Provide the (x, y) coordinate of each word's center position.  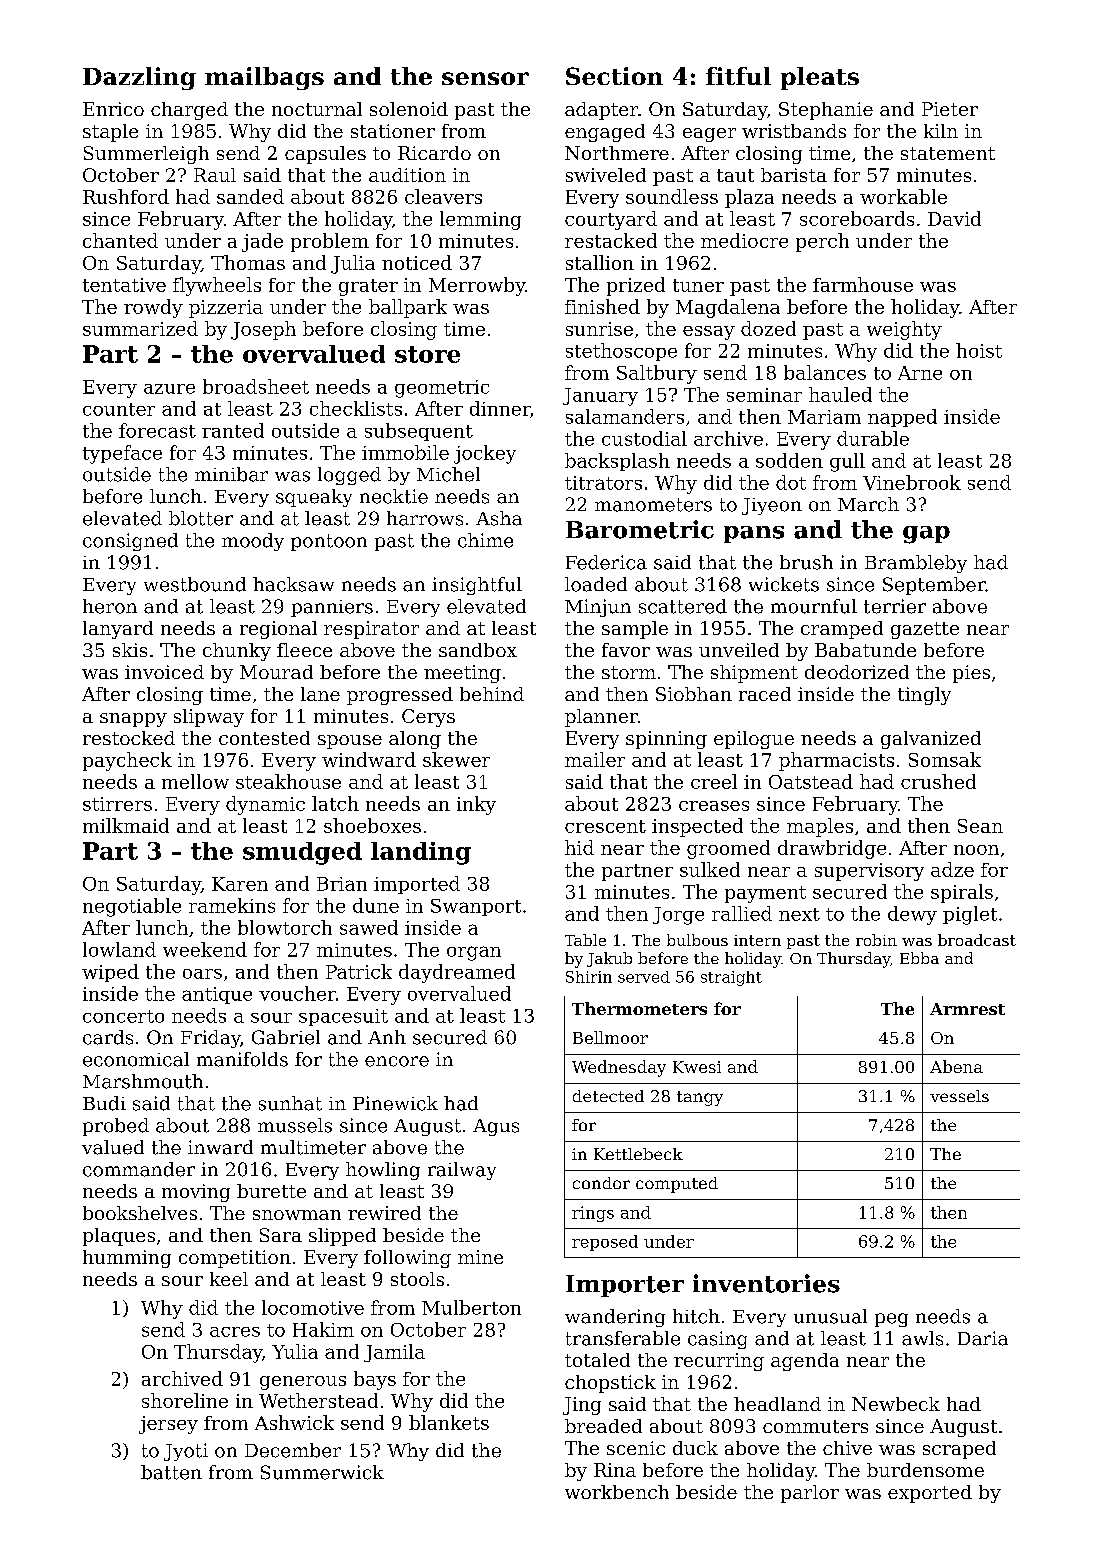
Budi (104, 1103)
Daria (983, 1338)
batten (171, 1472)
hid (579, 847)
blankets (449, 1422)
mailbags (264, 78)
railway (462, 1171)
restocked (129, 738)
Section (614, 76)
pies (971, 674)
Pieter (950, 109)
